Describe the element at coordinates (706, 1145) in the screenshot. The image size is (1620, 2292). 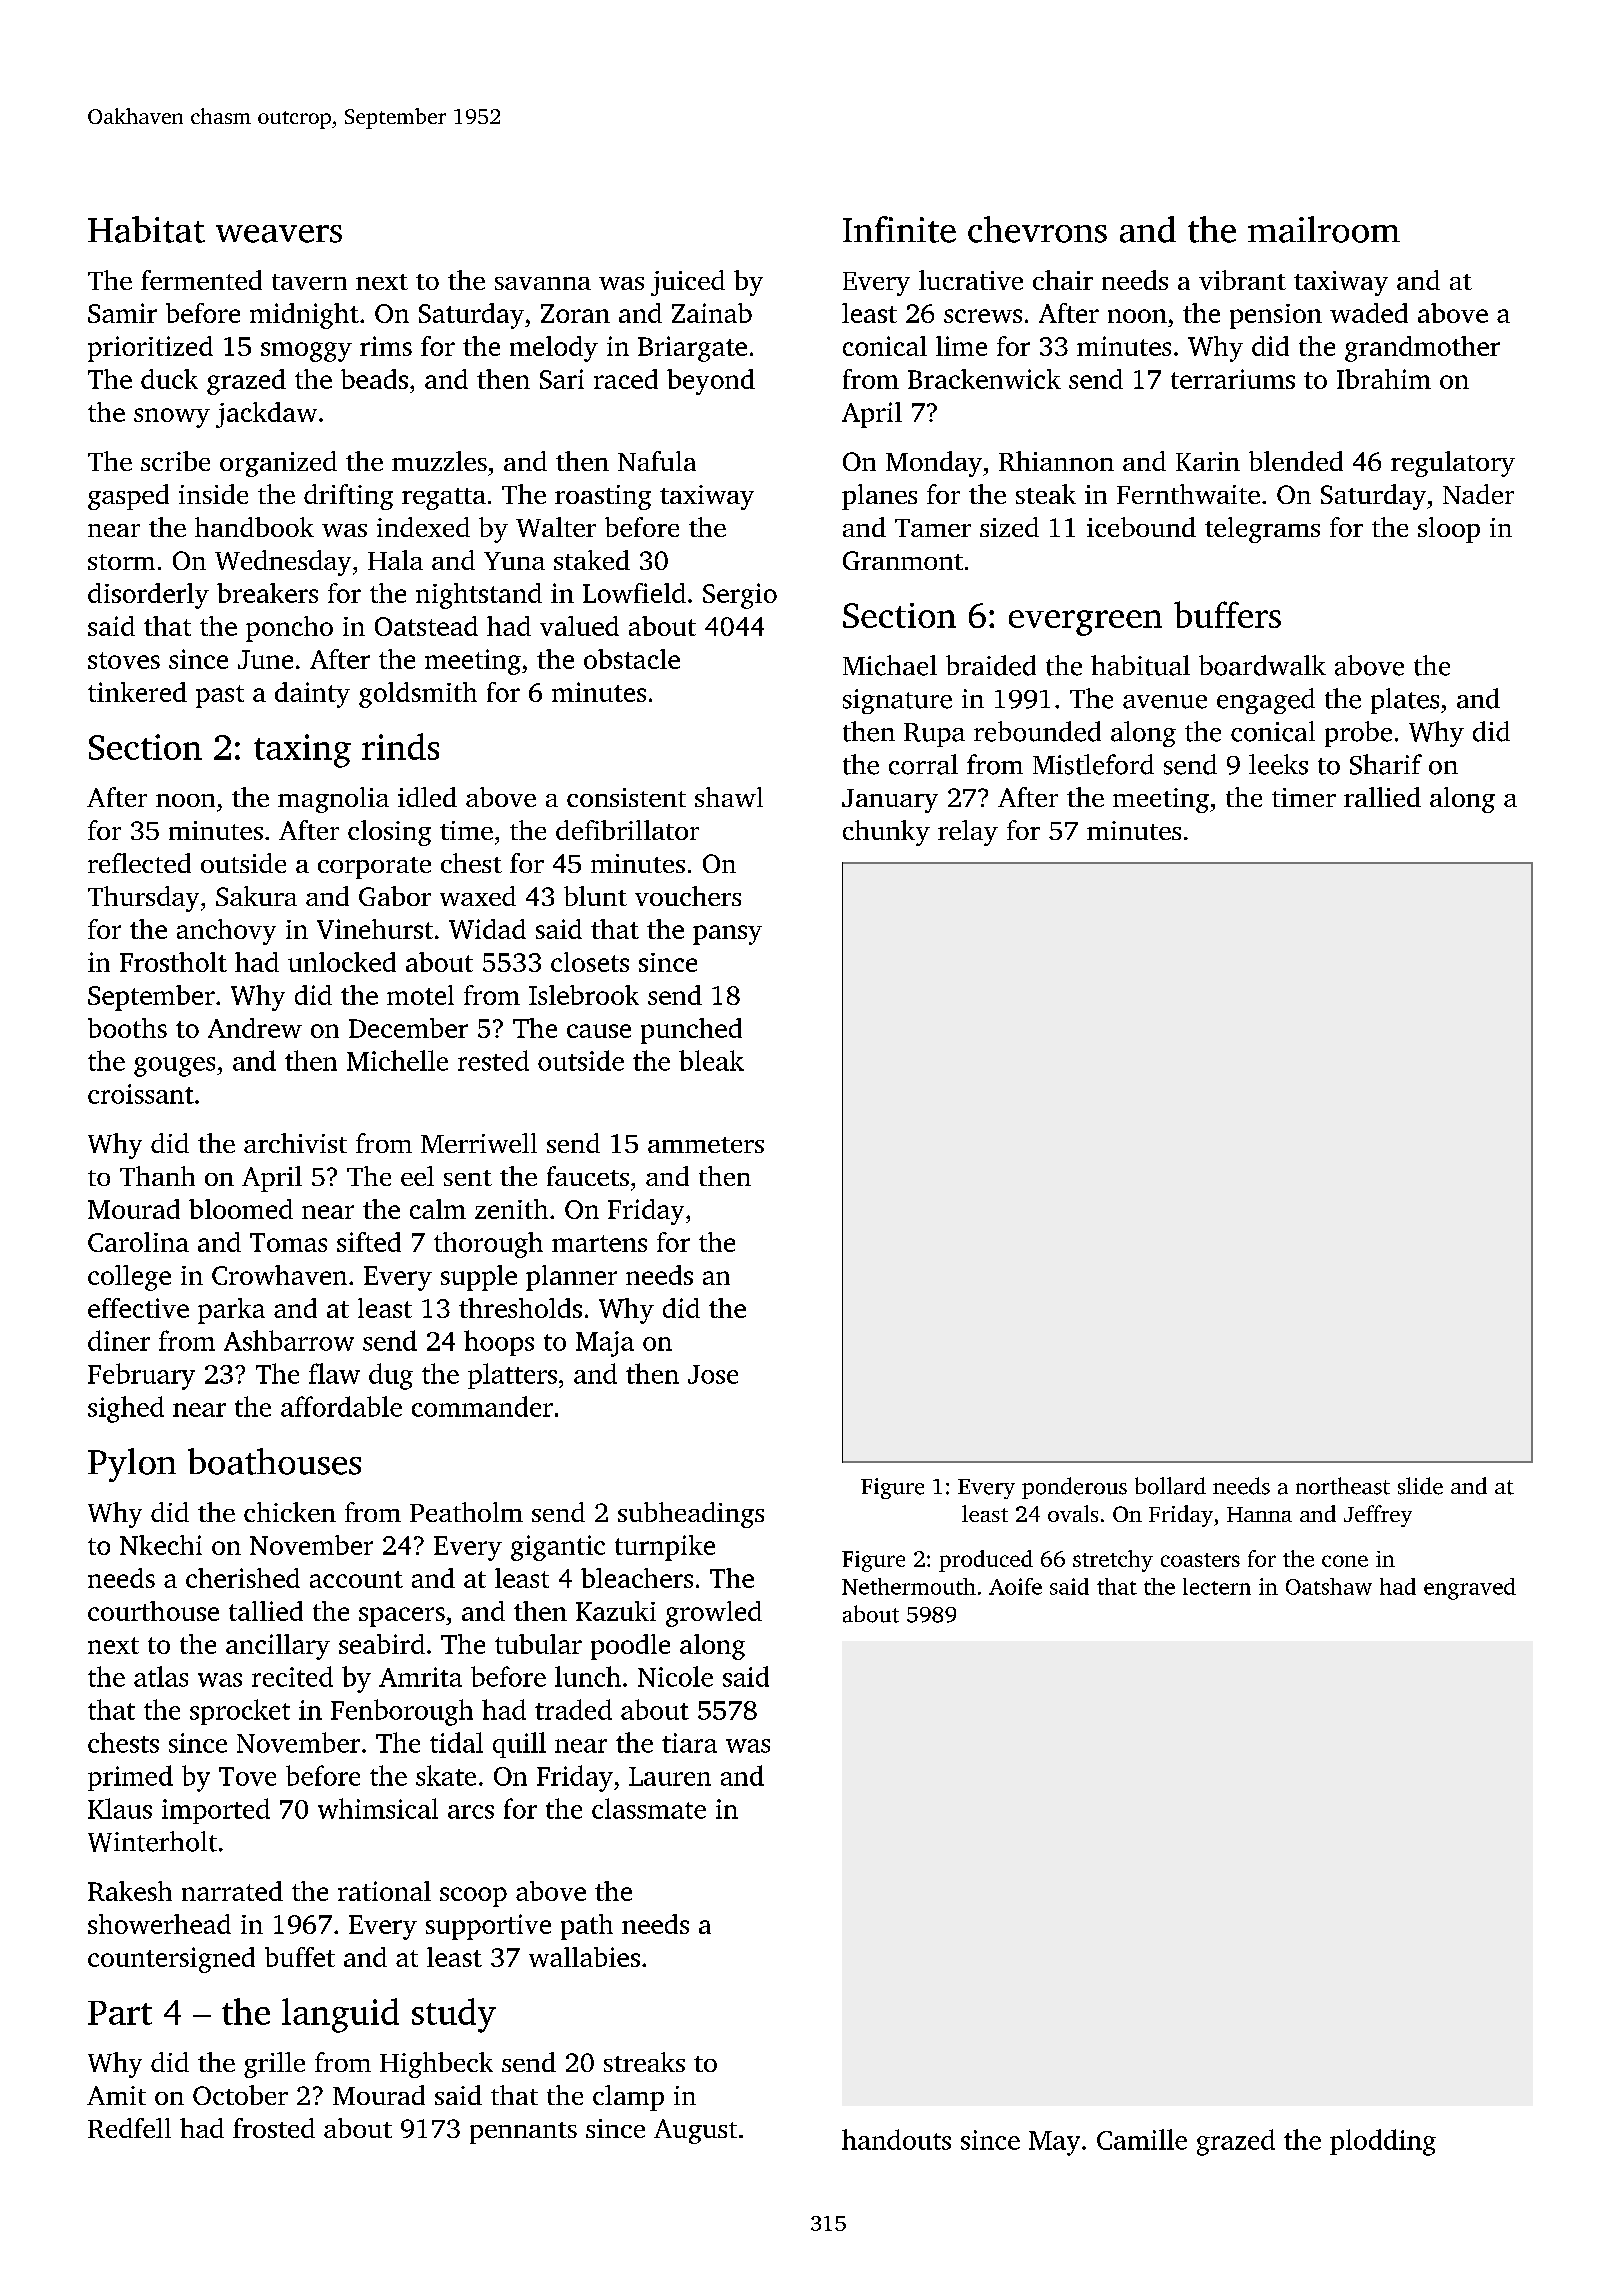
I see `ammeters` at that location.
